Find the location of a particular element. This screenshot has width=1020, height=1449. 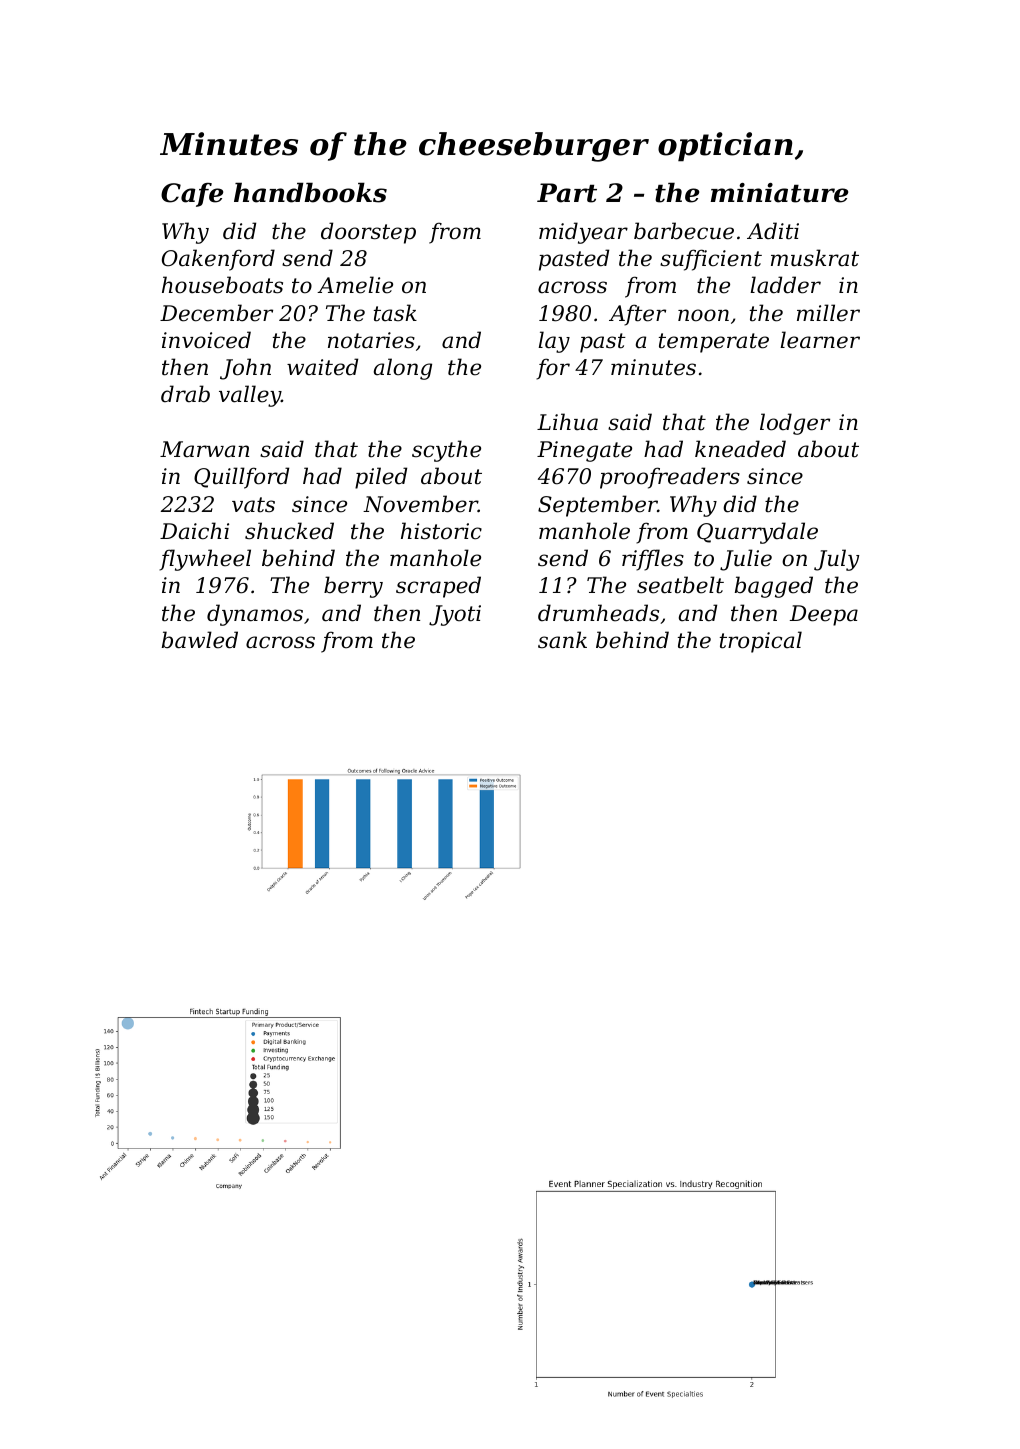

Part is located at coordinates (567, 193).
